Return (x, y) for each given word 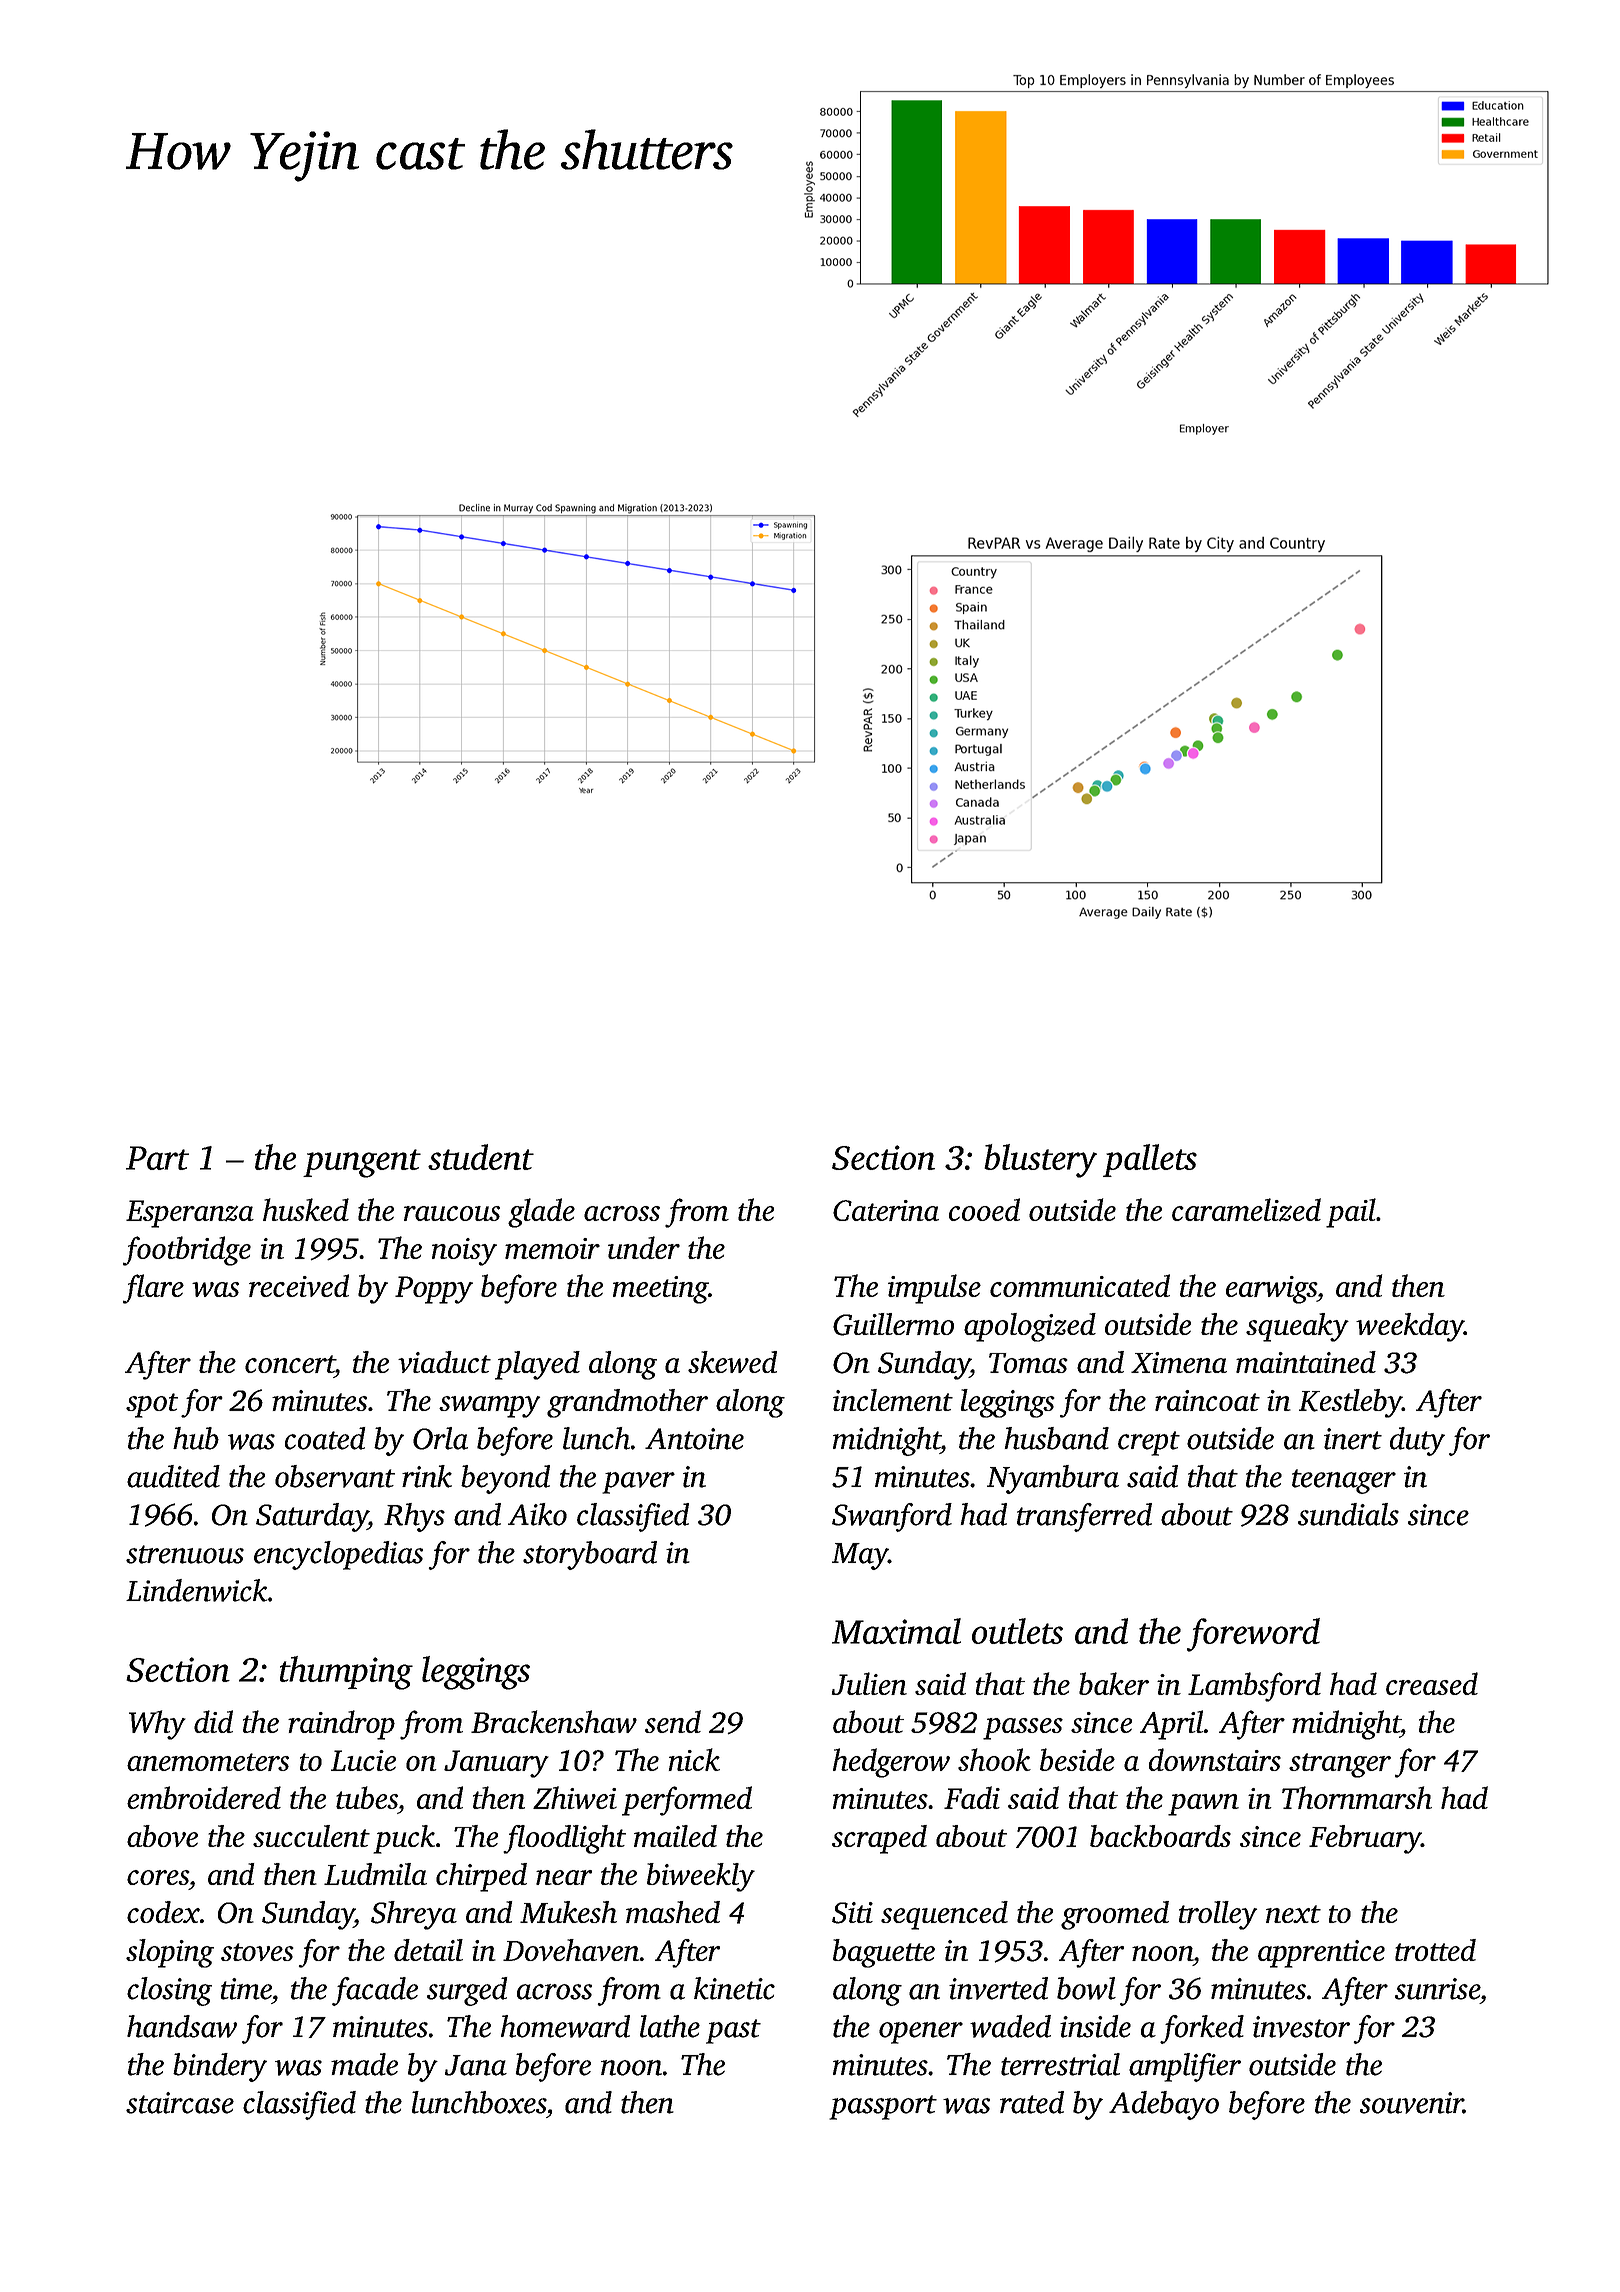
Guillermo (893, 1324)
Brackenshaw (554, 1721)
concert (290, 1364)
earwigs (1271, 1290)
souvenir (1411, 2103)
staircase (180, 2103)
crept (1149, 1443)
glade (541, 1213)
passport (883, 2107)
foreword (1253, 1635)
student (481, 1157)
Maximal (896, 1631)
